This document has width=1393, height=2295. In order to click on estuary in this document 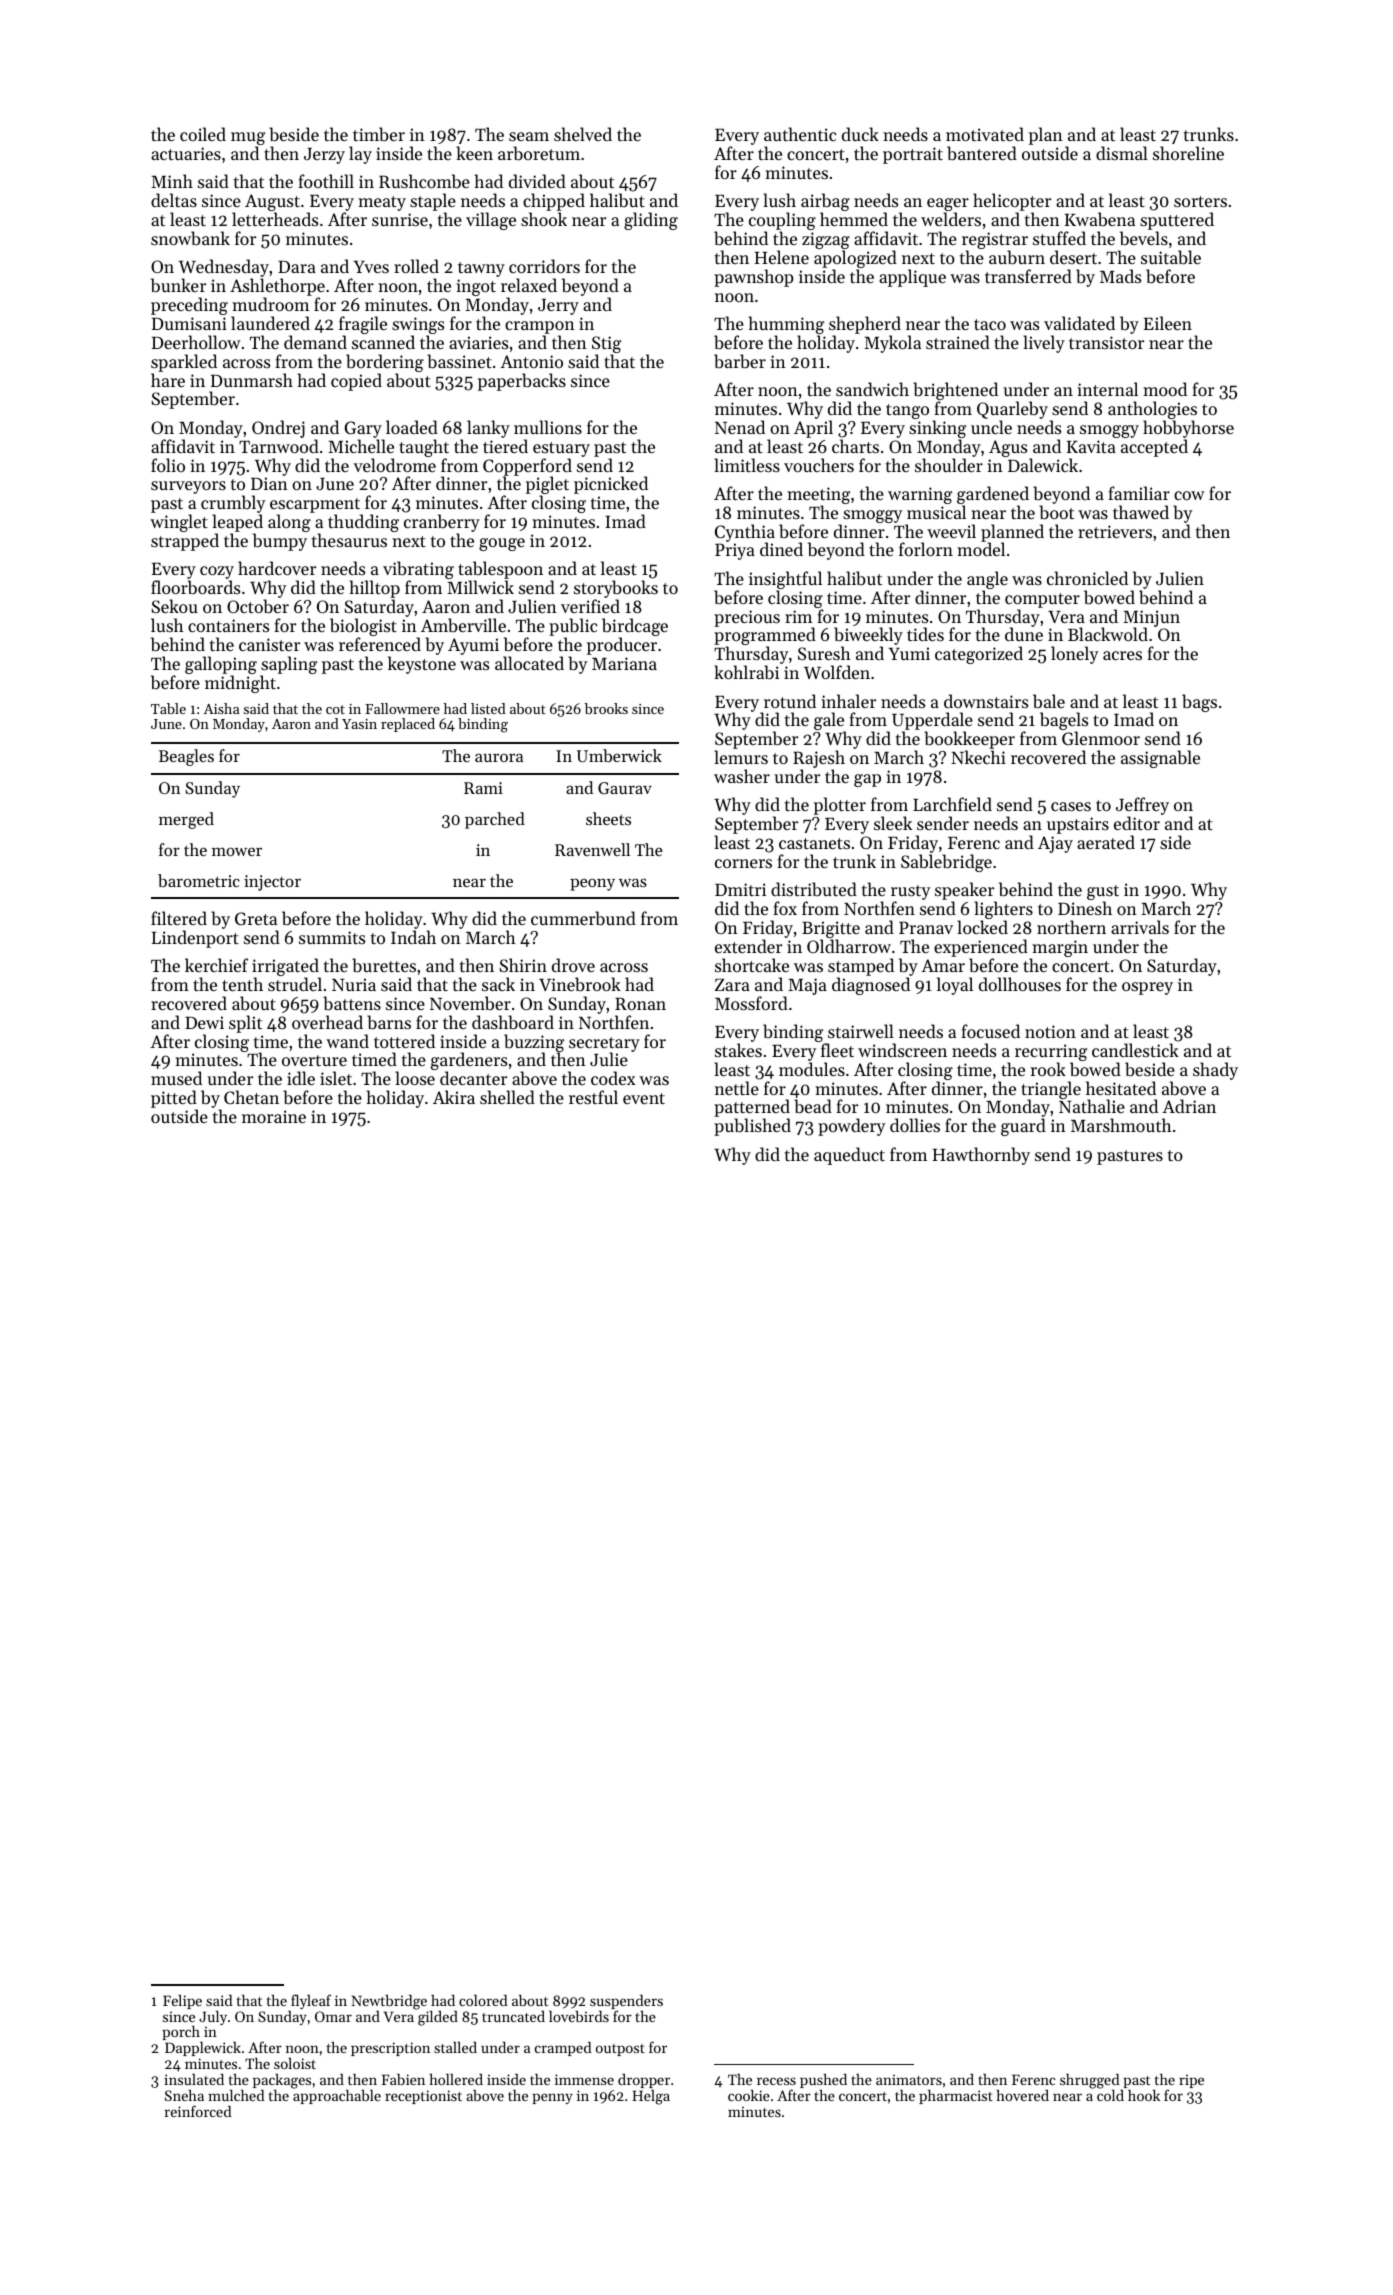, I will do `click(561, 449)`.
